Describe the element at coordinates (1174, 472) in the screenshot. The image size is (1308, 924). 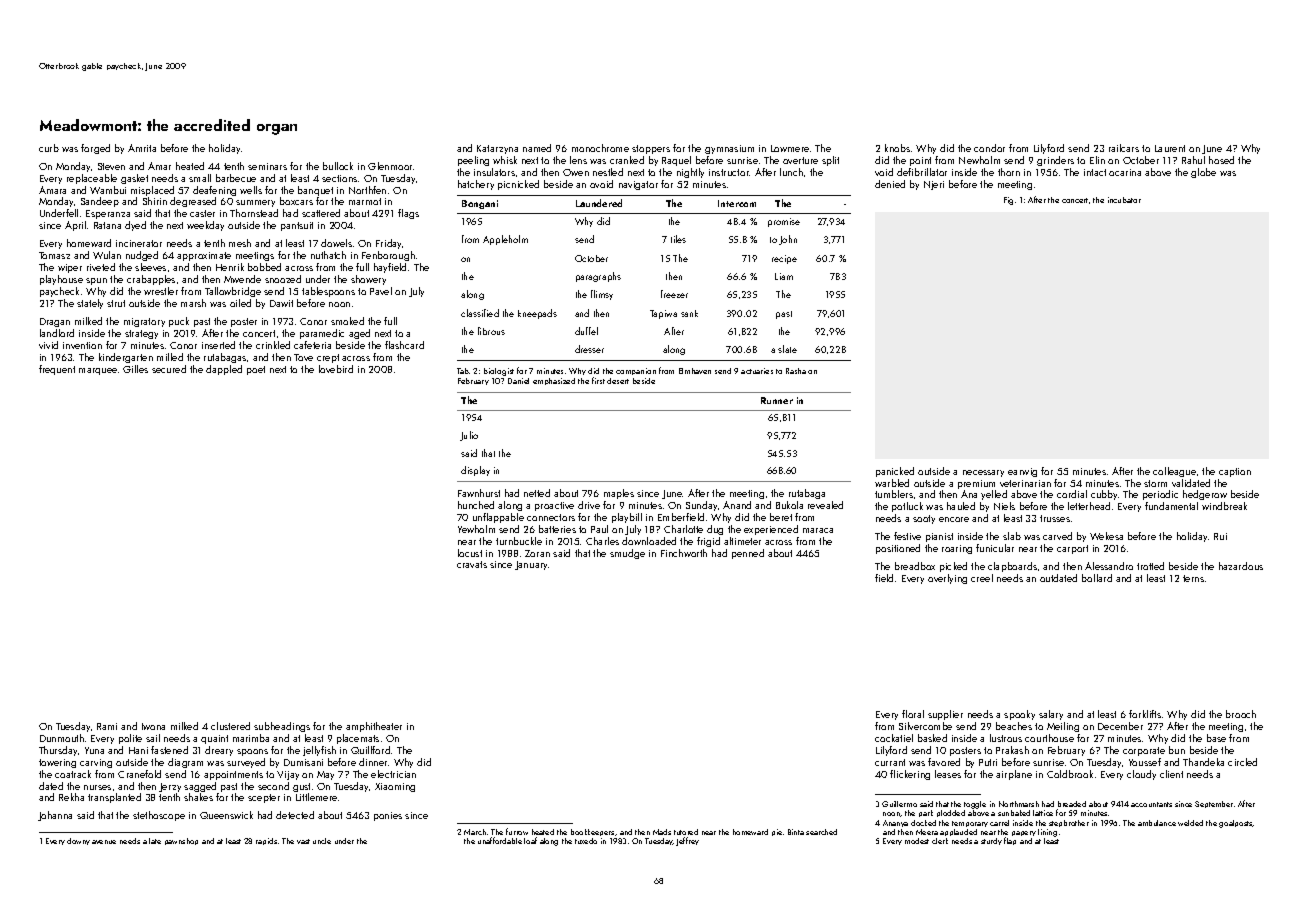
I see `colleague` at that location.
